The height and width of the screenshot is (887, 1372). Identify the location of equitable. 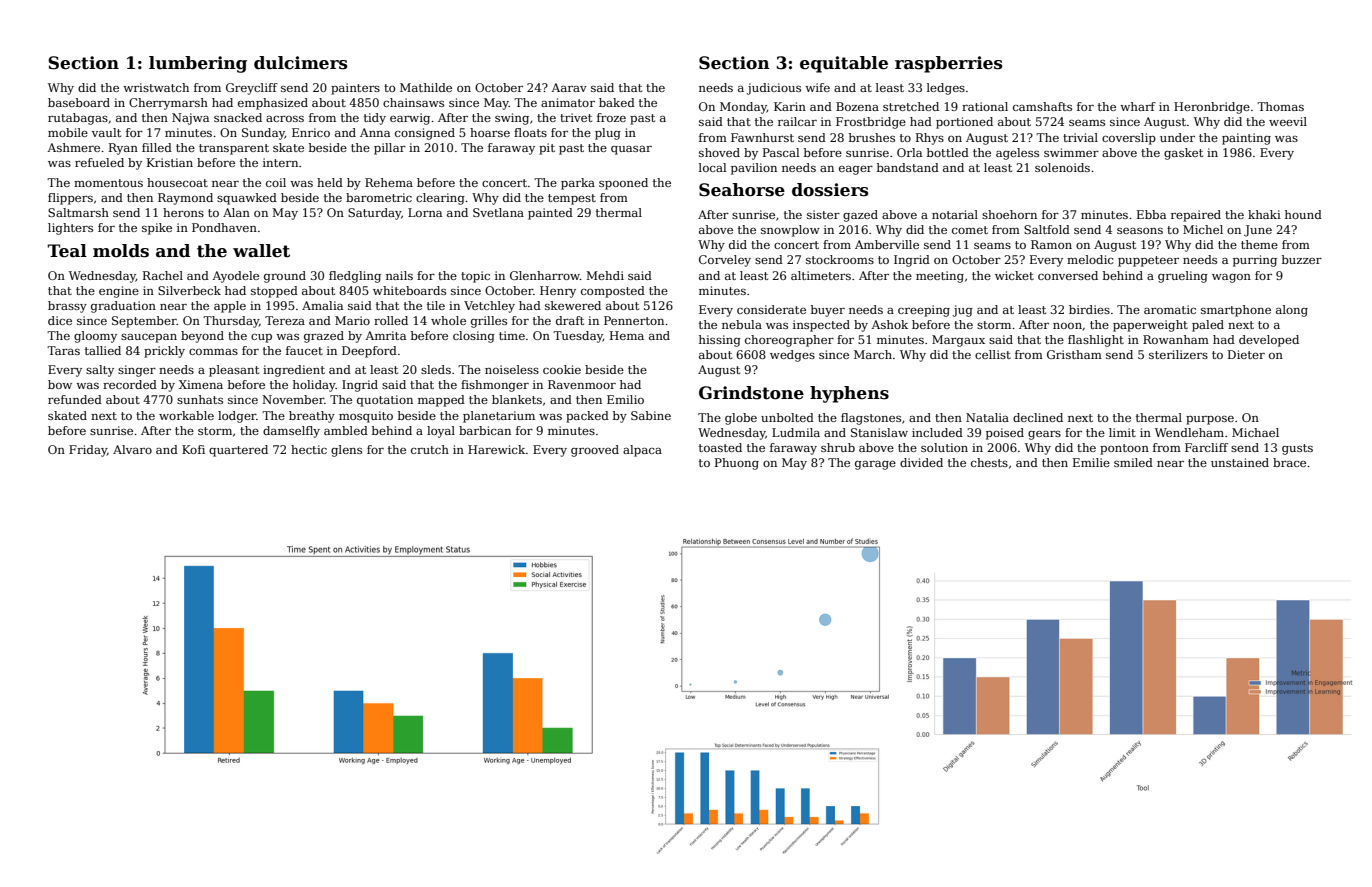
(844, 64).
